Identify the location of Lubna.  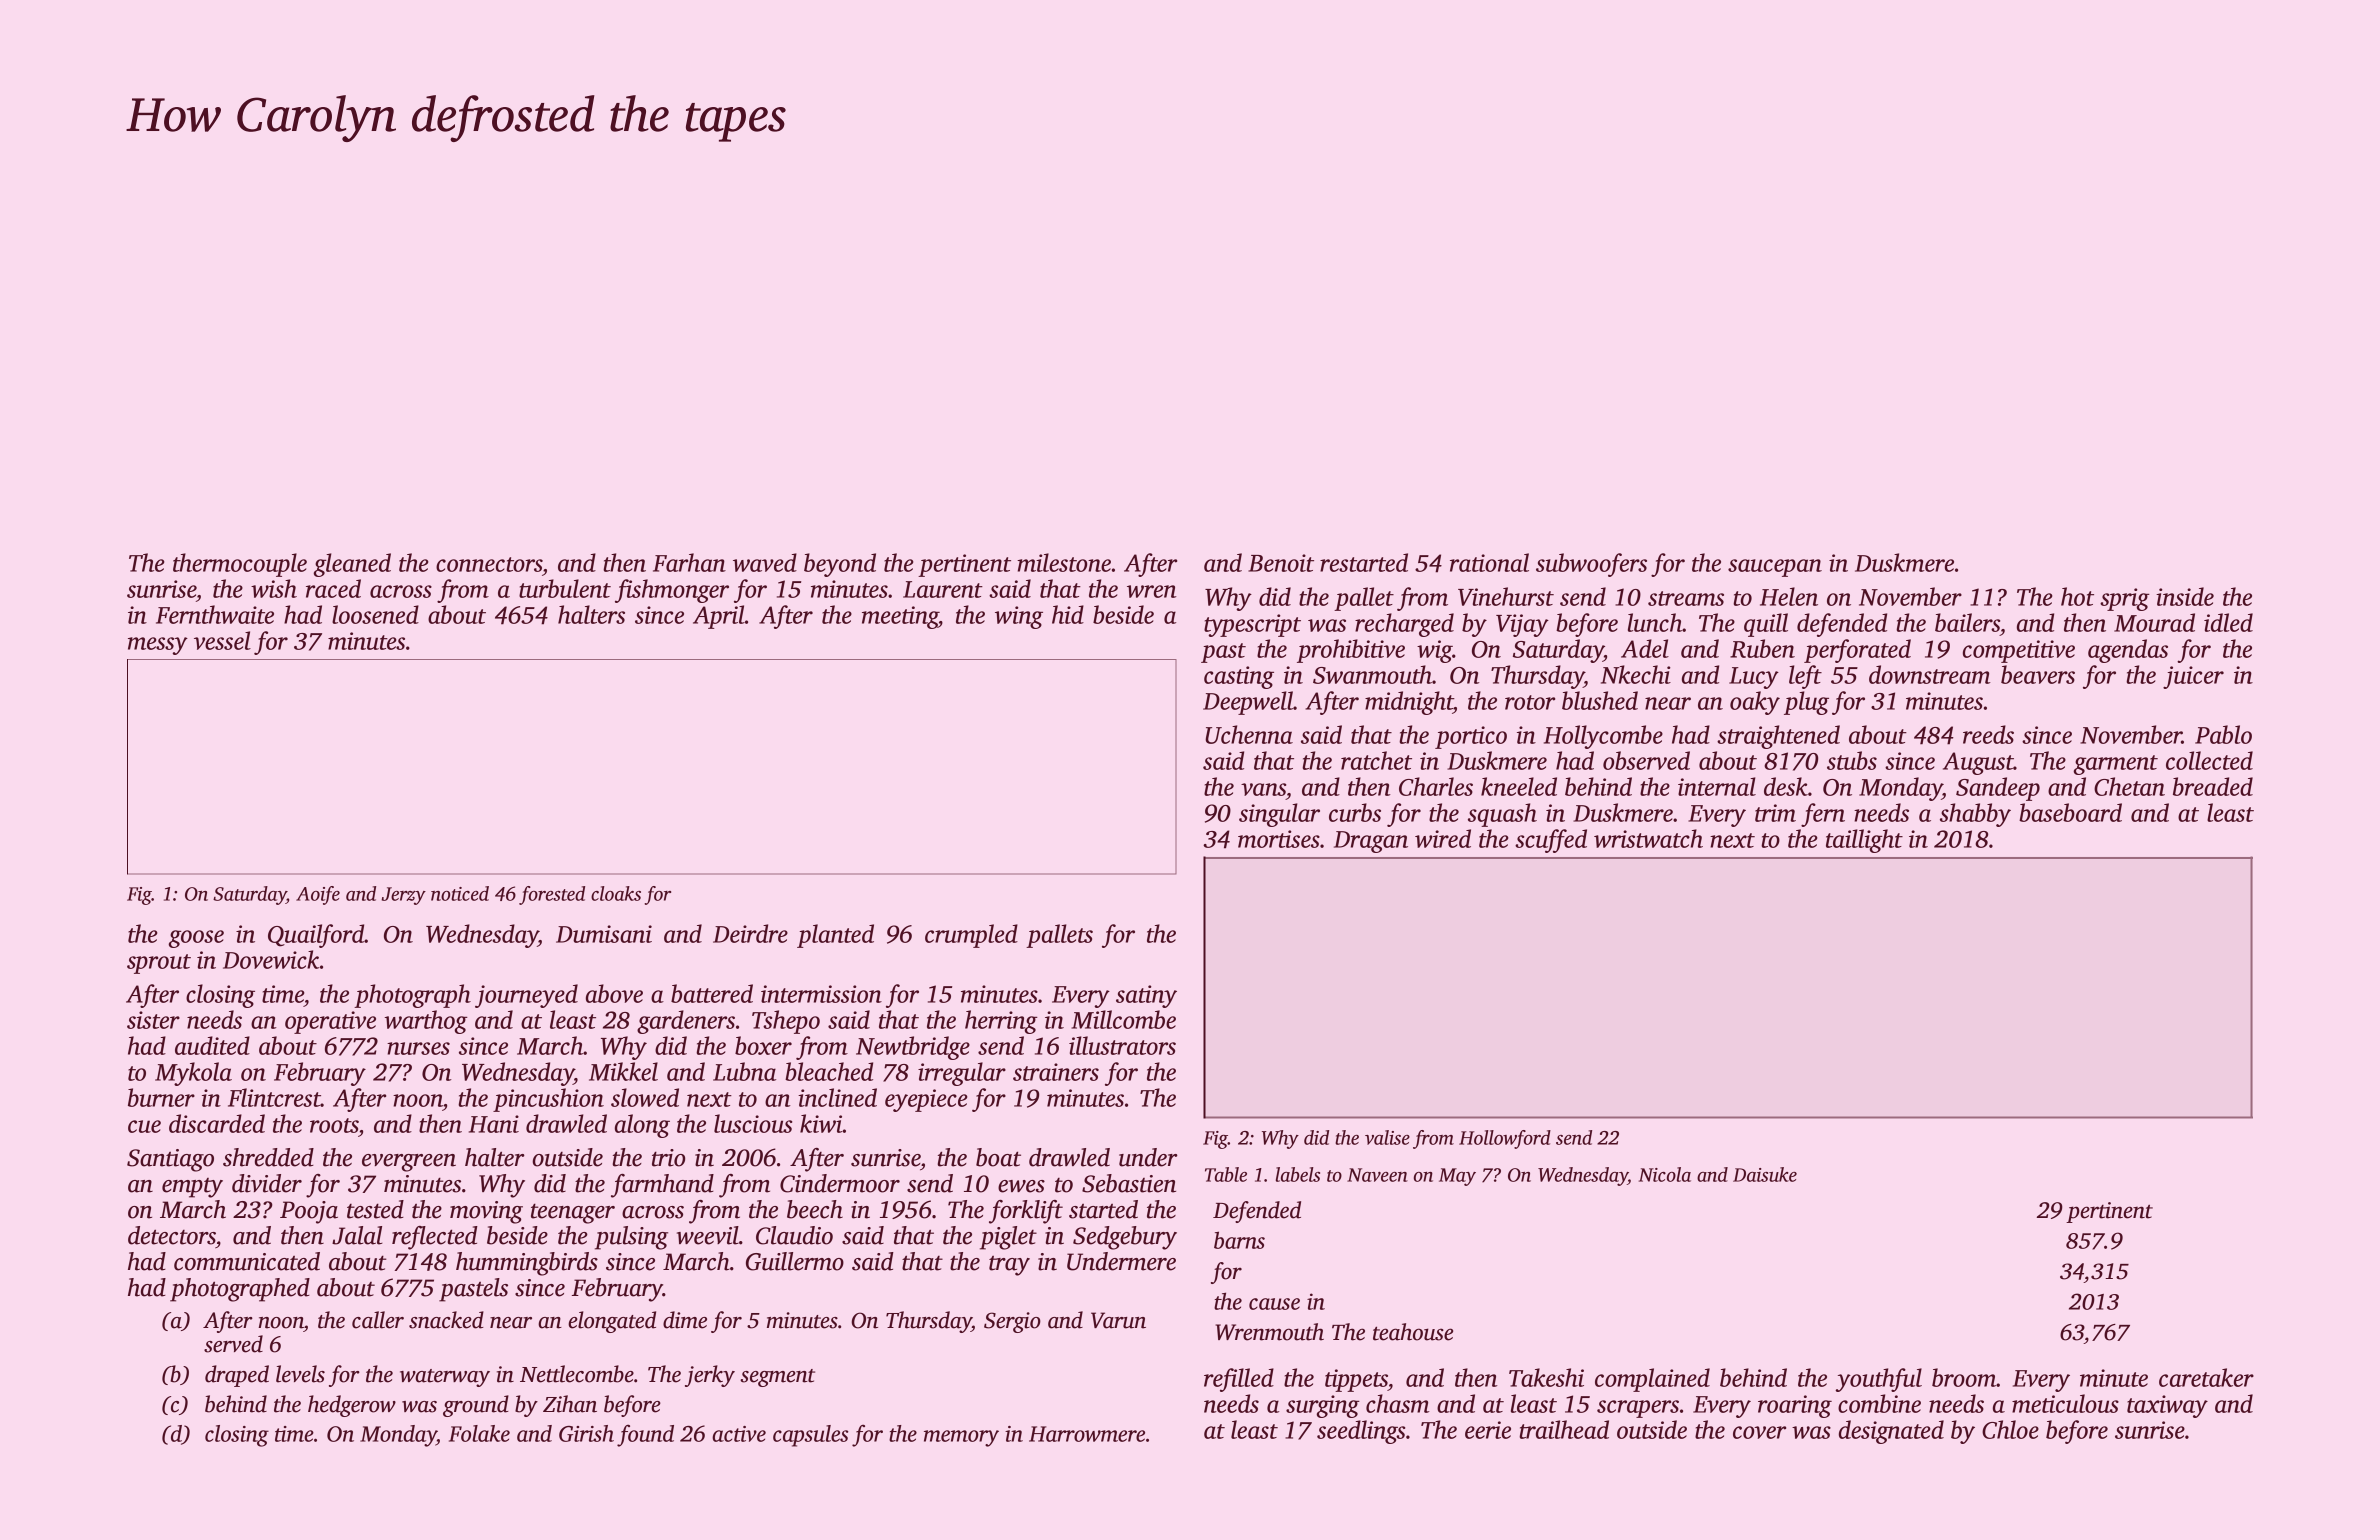
(744, 1071).
